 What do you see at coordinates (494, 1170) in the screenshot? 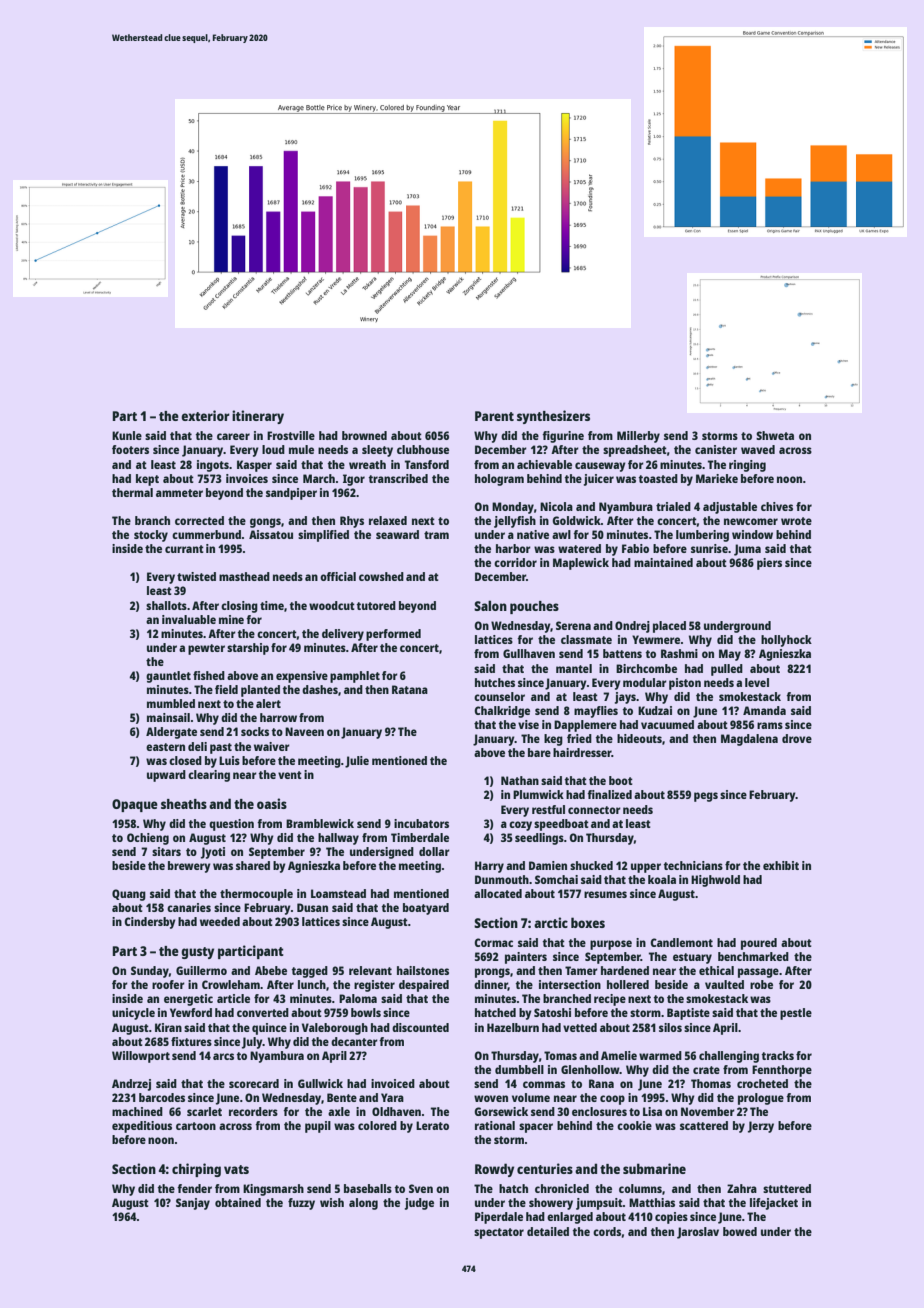
I see `Rowdy` at bounding box center [494, 1170].
